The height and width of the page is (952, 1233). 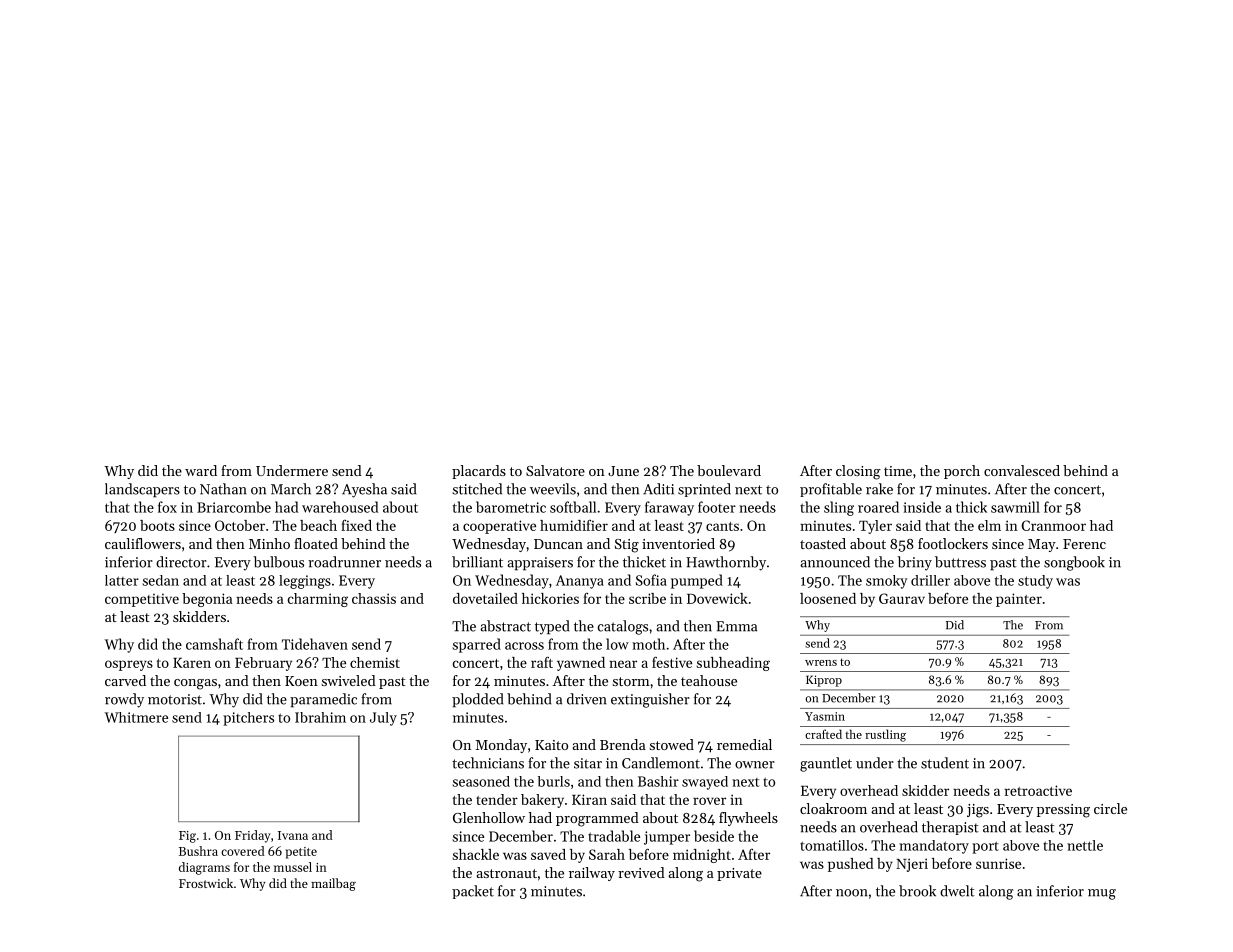 I want to click on landscapers, so click(x=142, y=490).
